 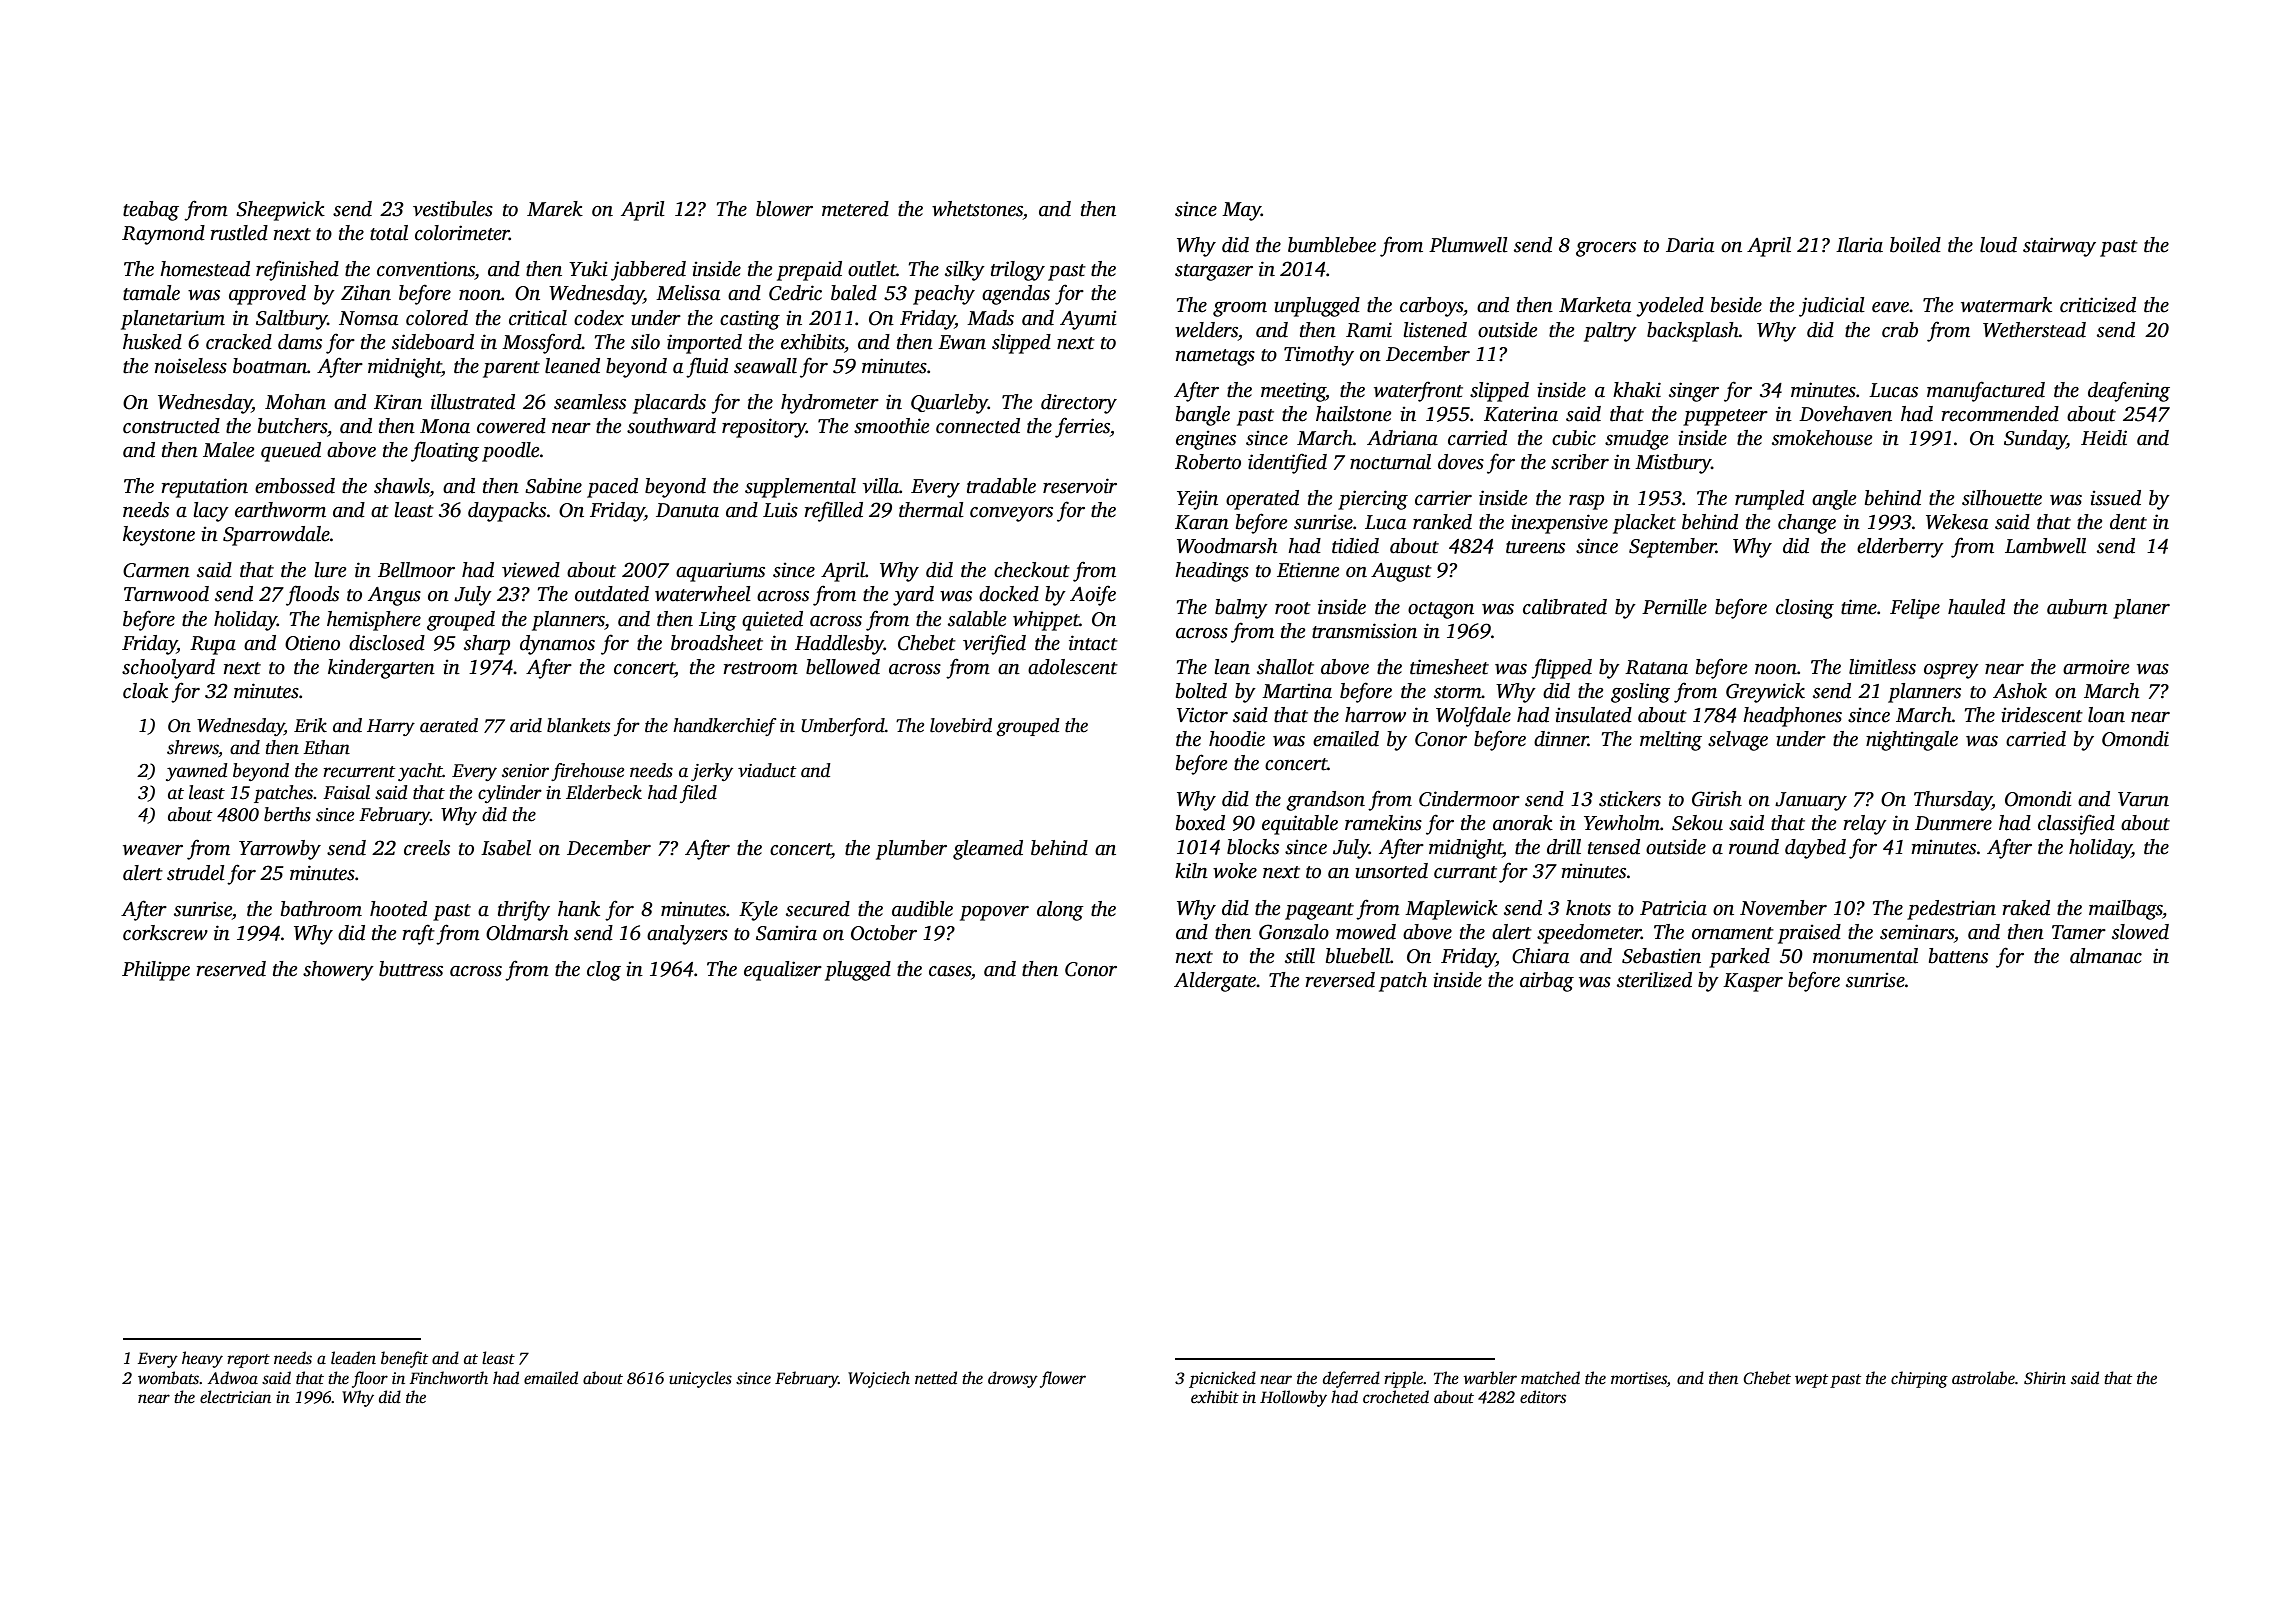 I want to click on unicycles, so click(x=700, y=1379).
